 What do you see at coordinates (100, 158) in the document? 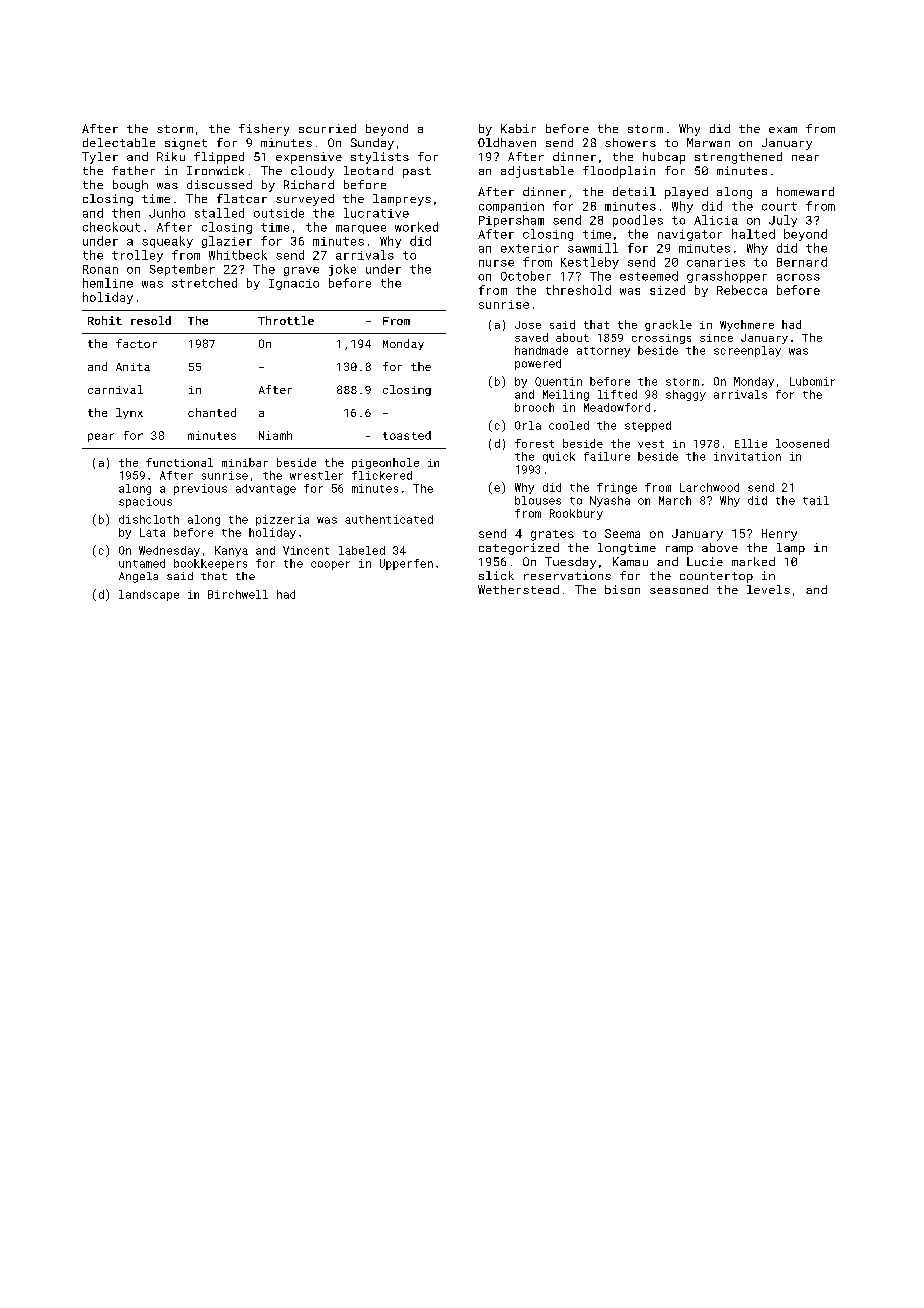
I see `Tyler` at bounding box center [100, 158].
